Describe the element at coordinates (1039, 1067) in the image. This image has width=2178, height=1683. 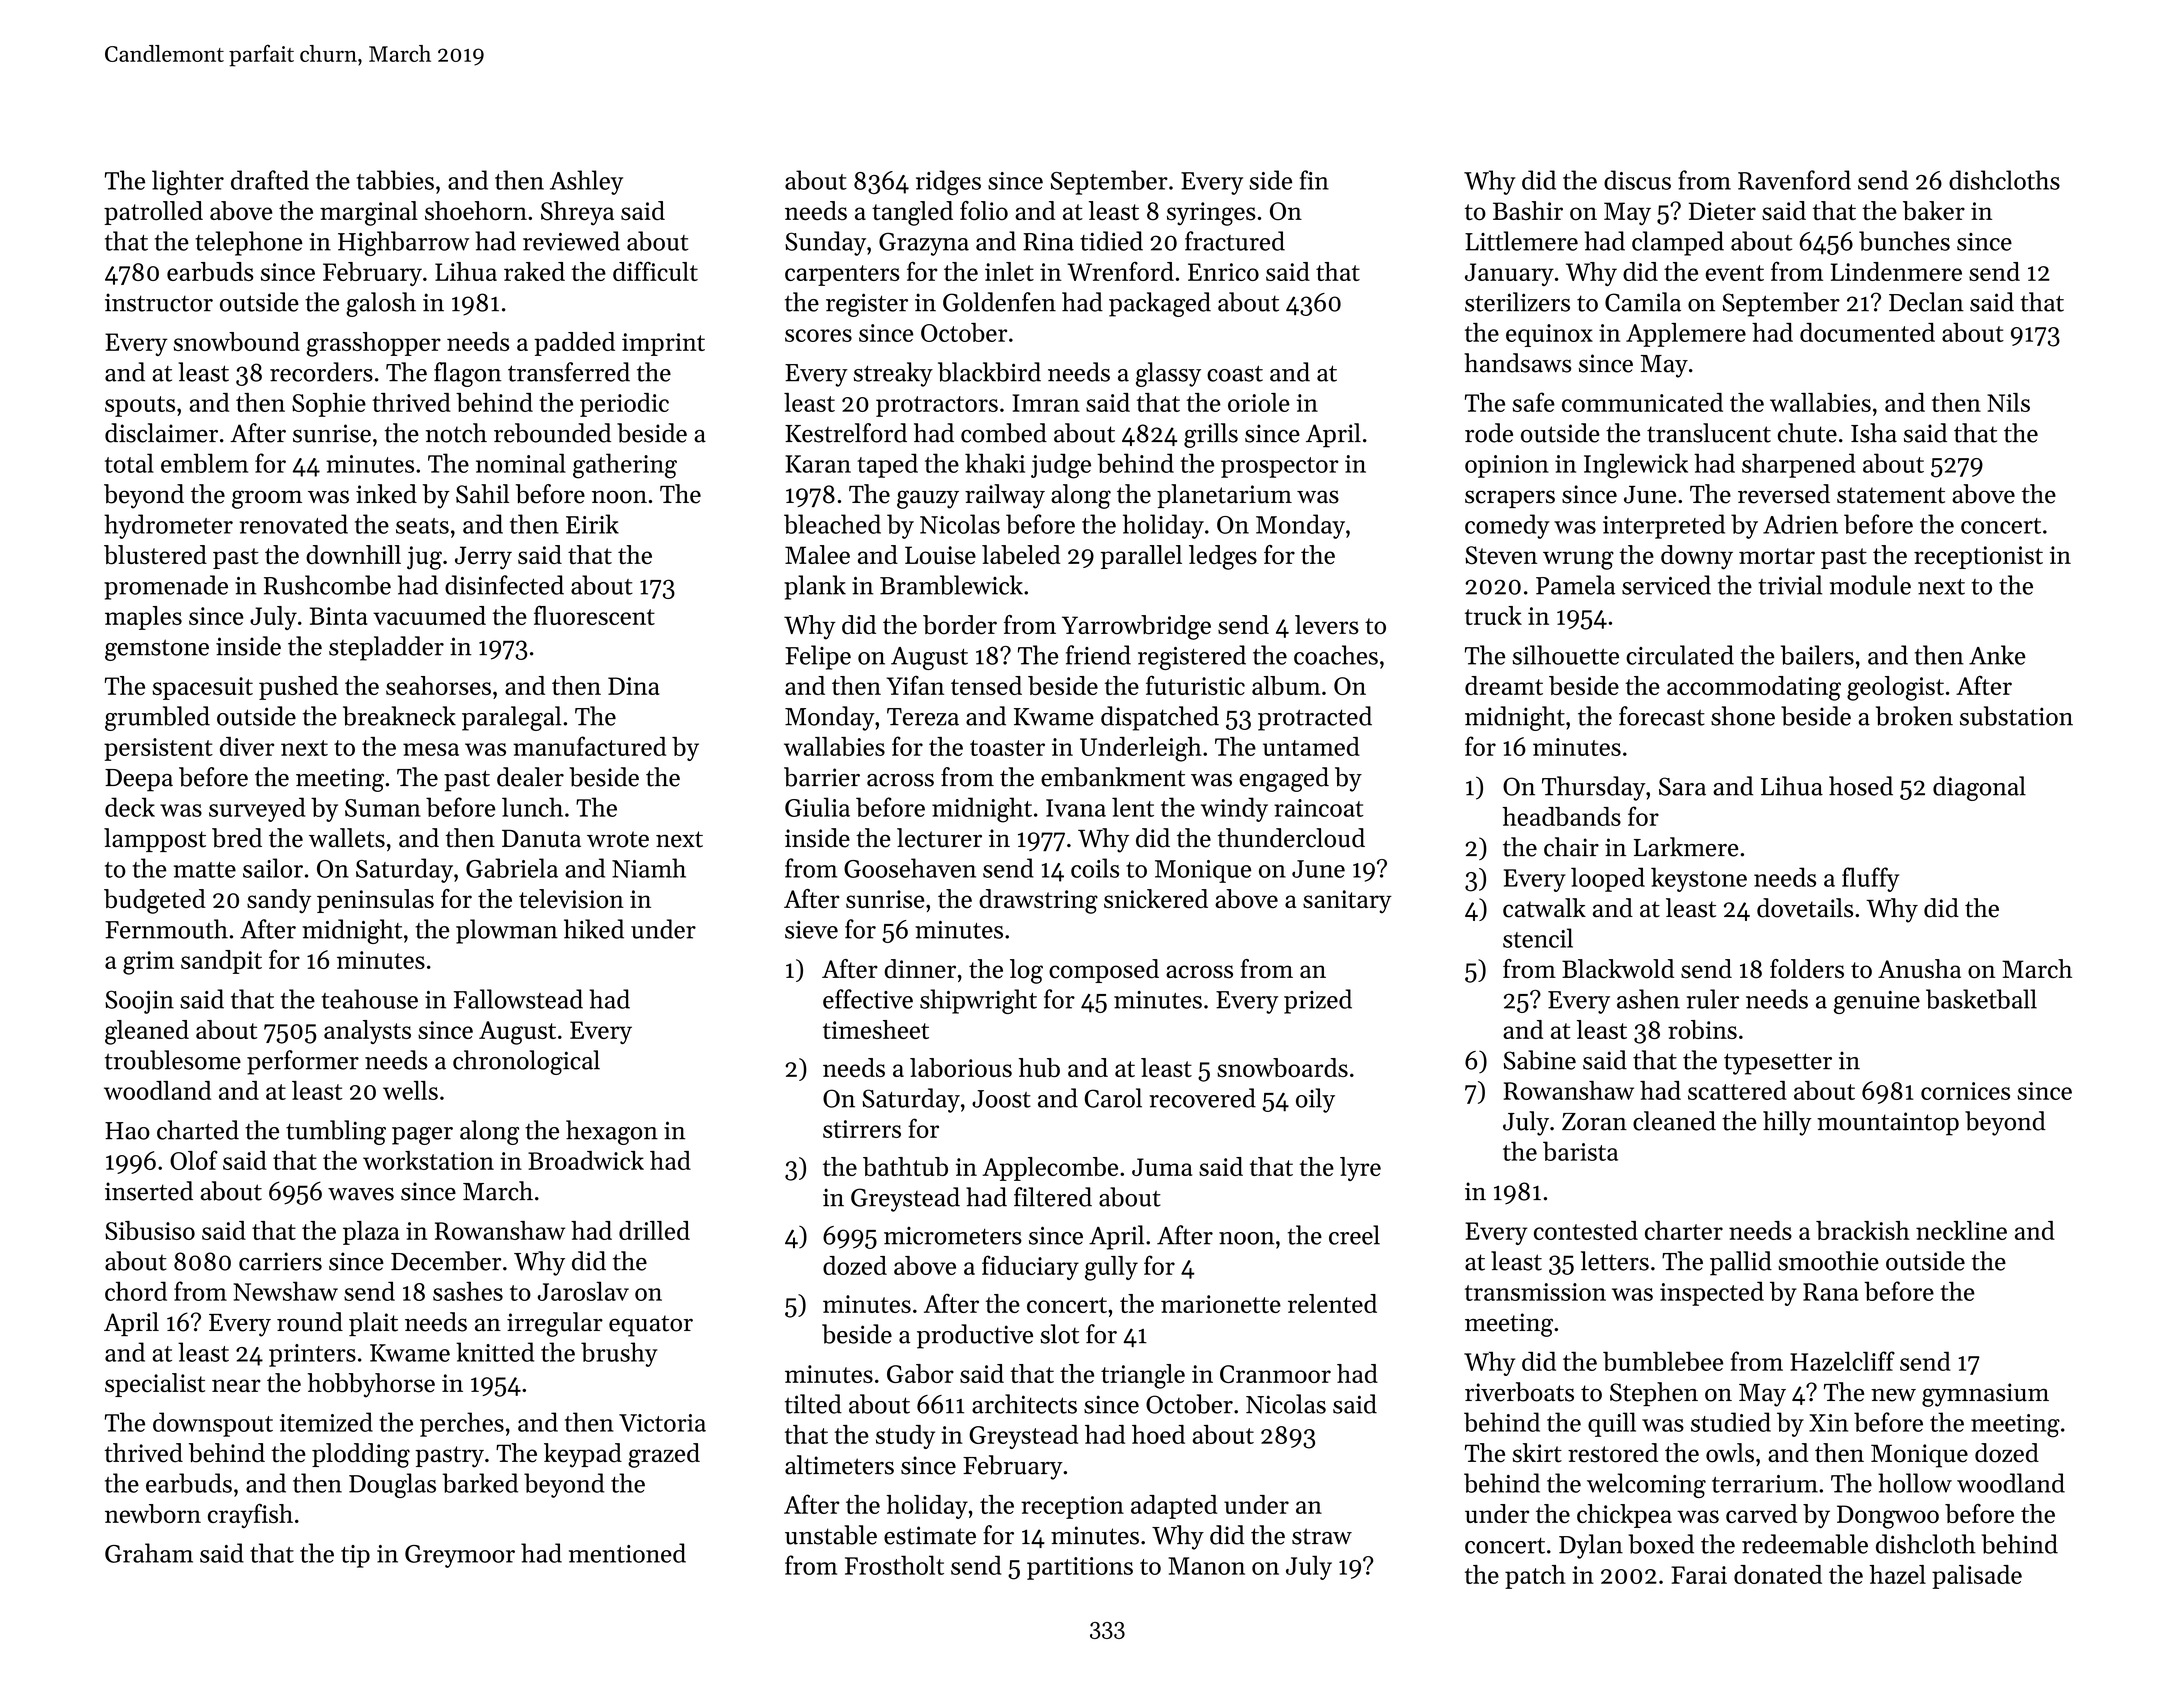
I see `hub` at that location.
